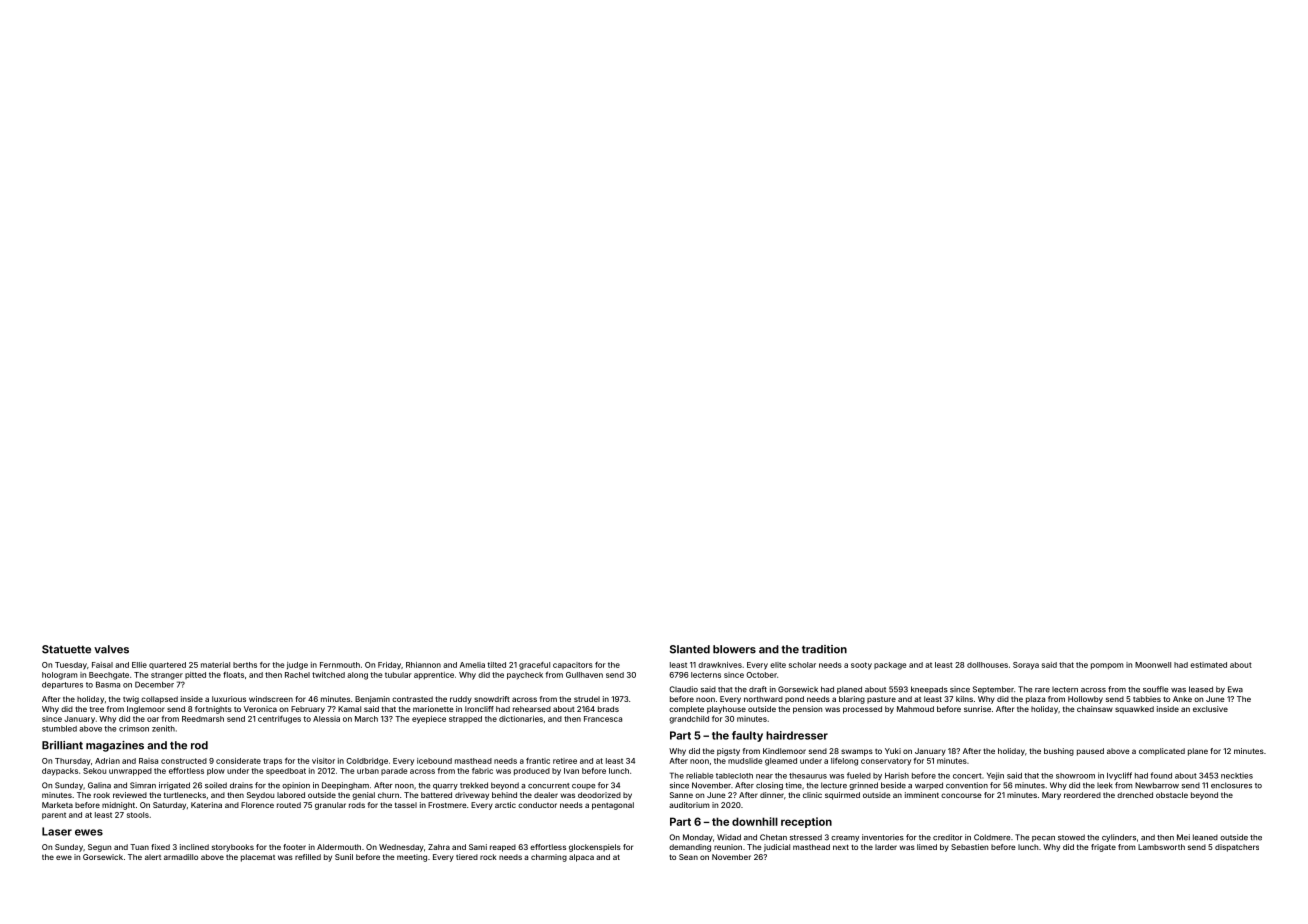 This screenshot has width=1308, height=924. What do you see at coordinates (613, 806) in the screenshot?
I see `pentagonal` at bounding box center [613, 806].
